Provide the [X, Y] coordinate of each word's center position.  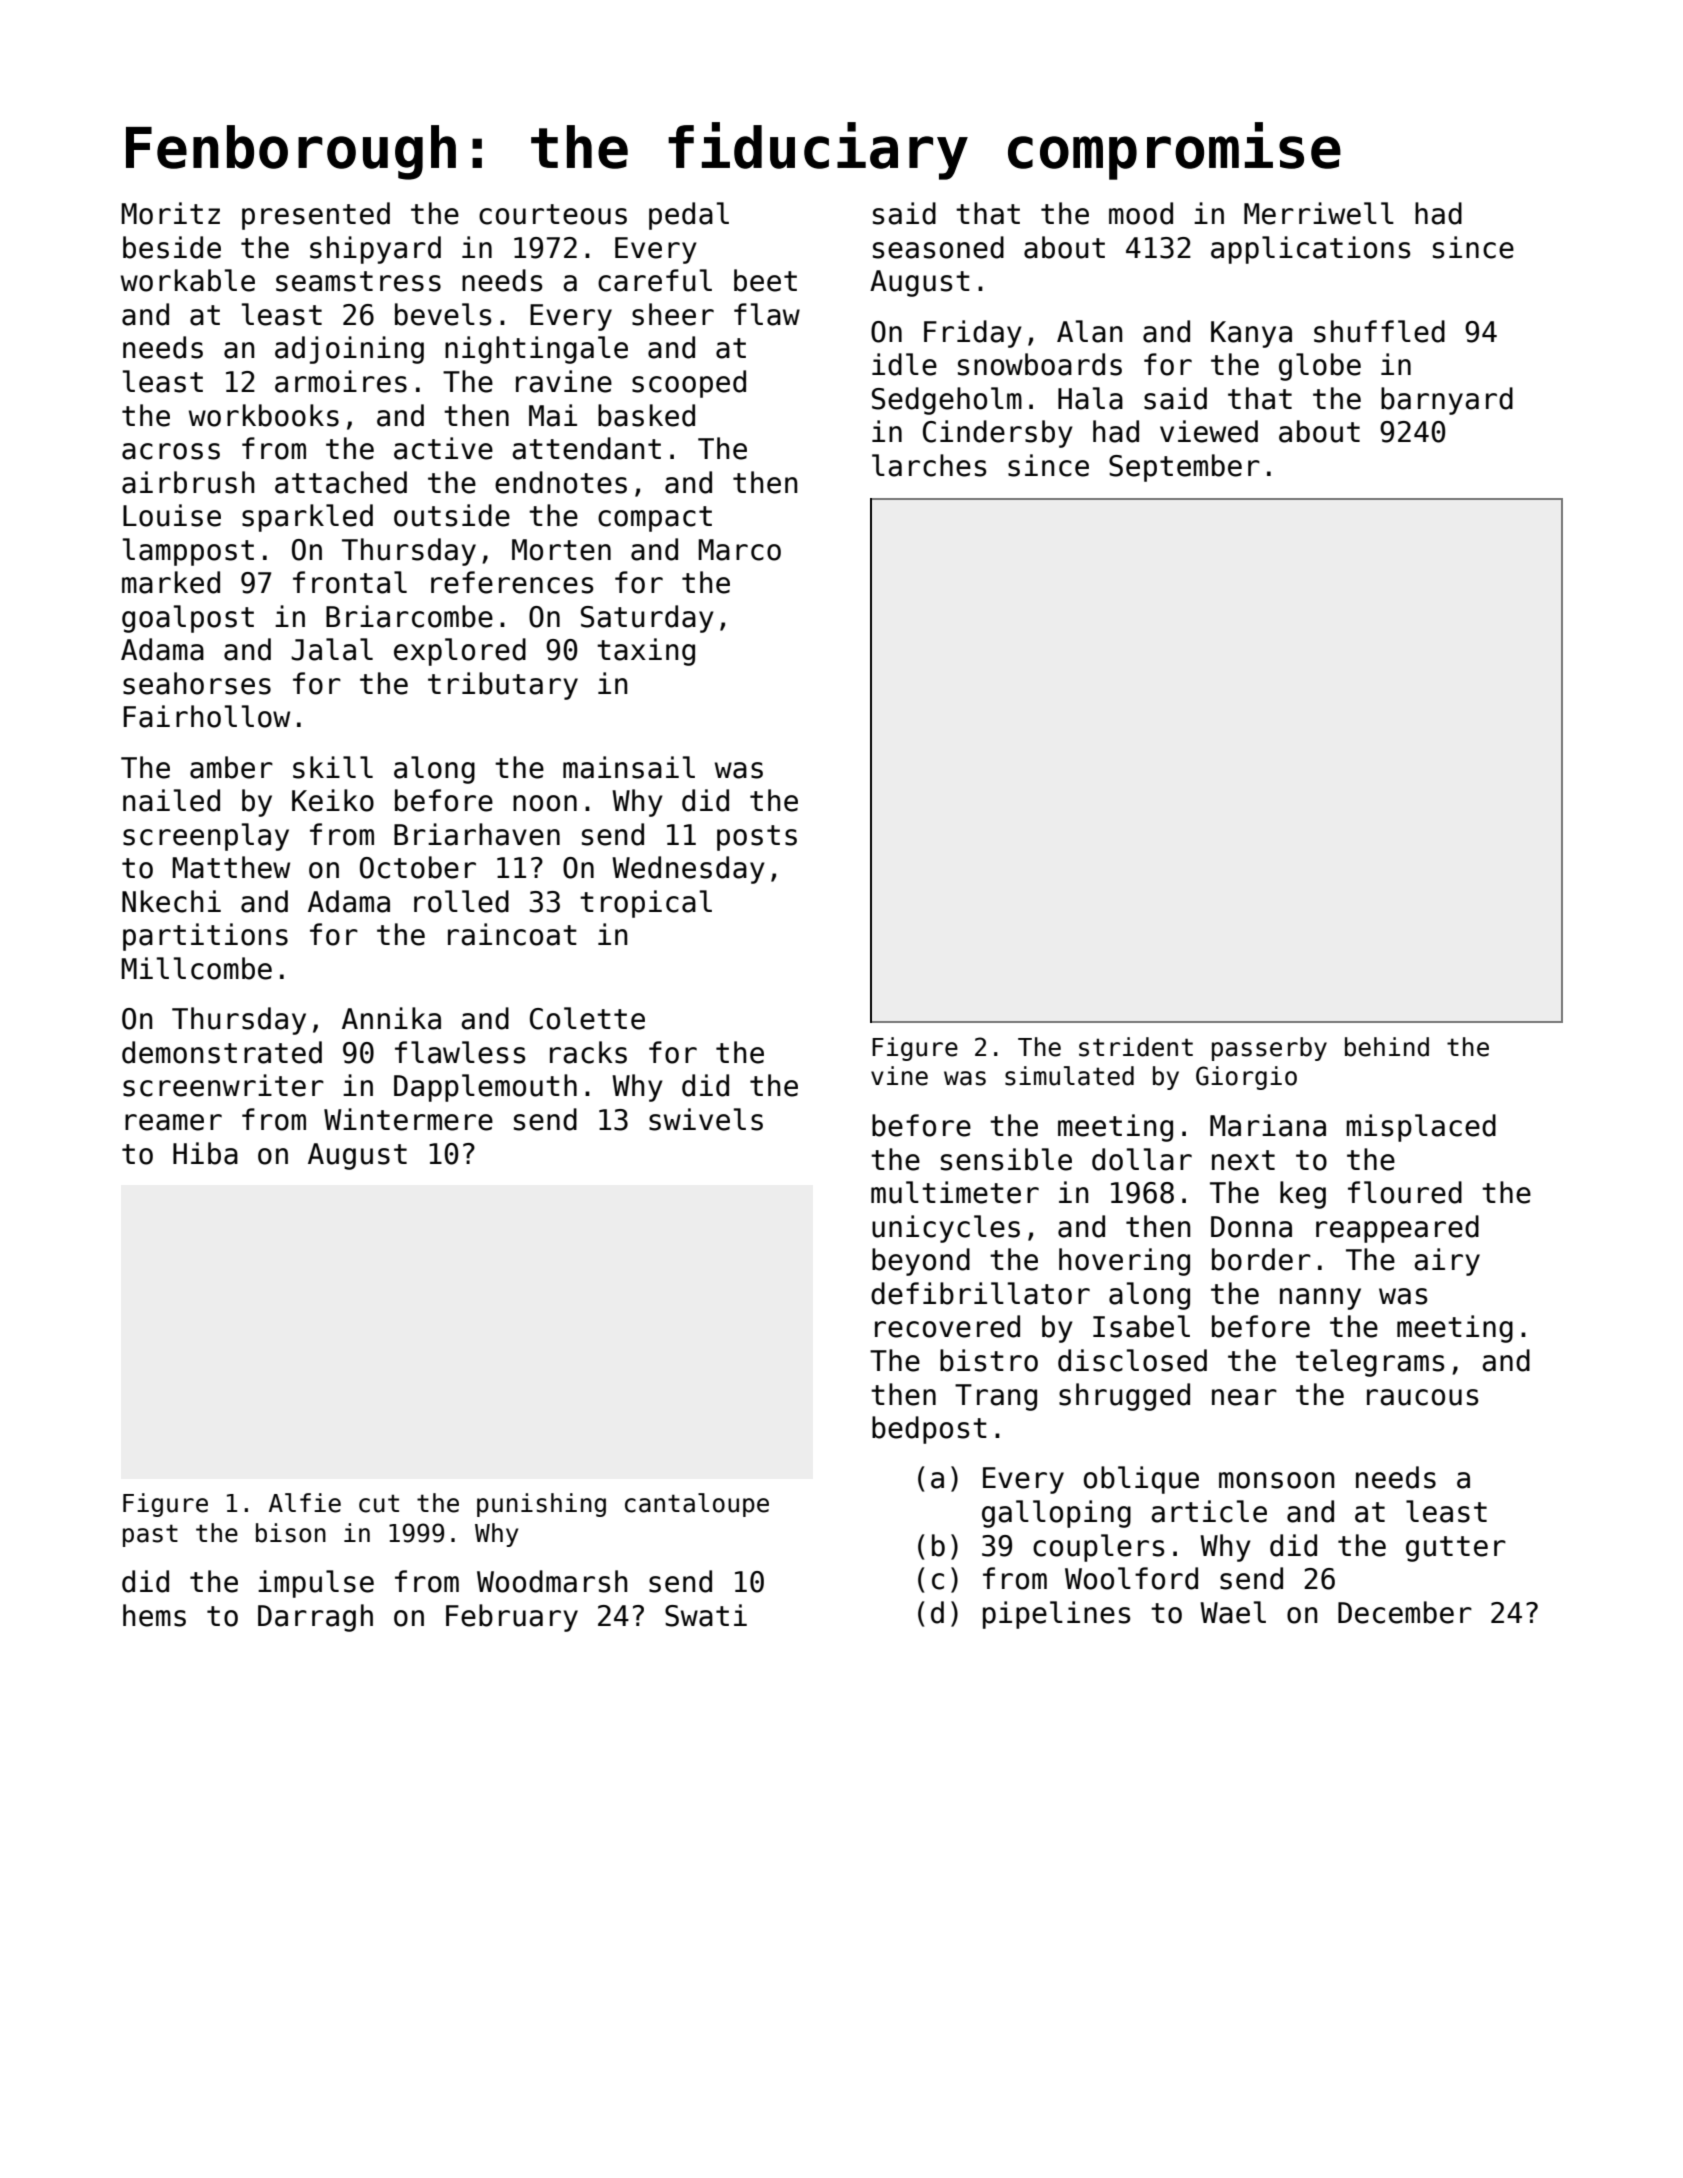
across [171, 451]
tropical [646, 904]
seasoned [938, 247]
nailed [171, 800]
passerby [1269, 1049]
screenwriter [223, 1085]
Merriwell [1319, 213]
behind [1387, 1047]
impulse [316, 1584]
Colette [587, 1018]
